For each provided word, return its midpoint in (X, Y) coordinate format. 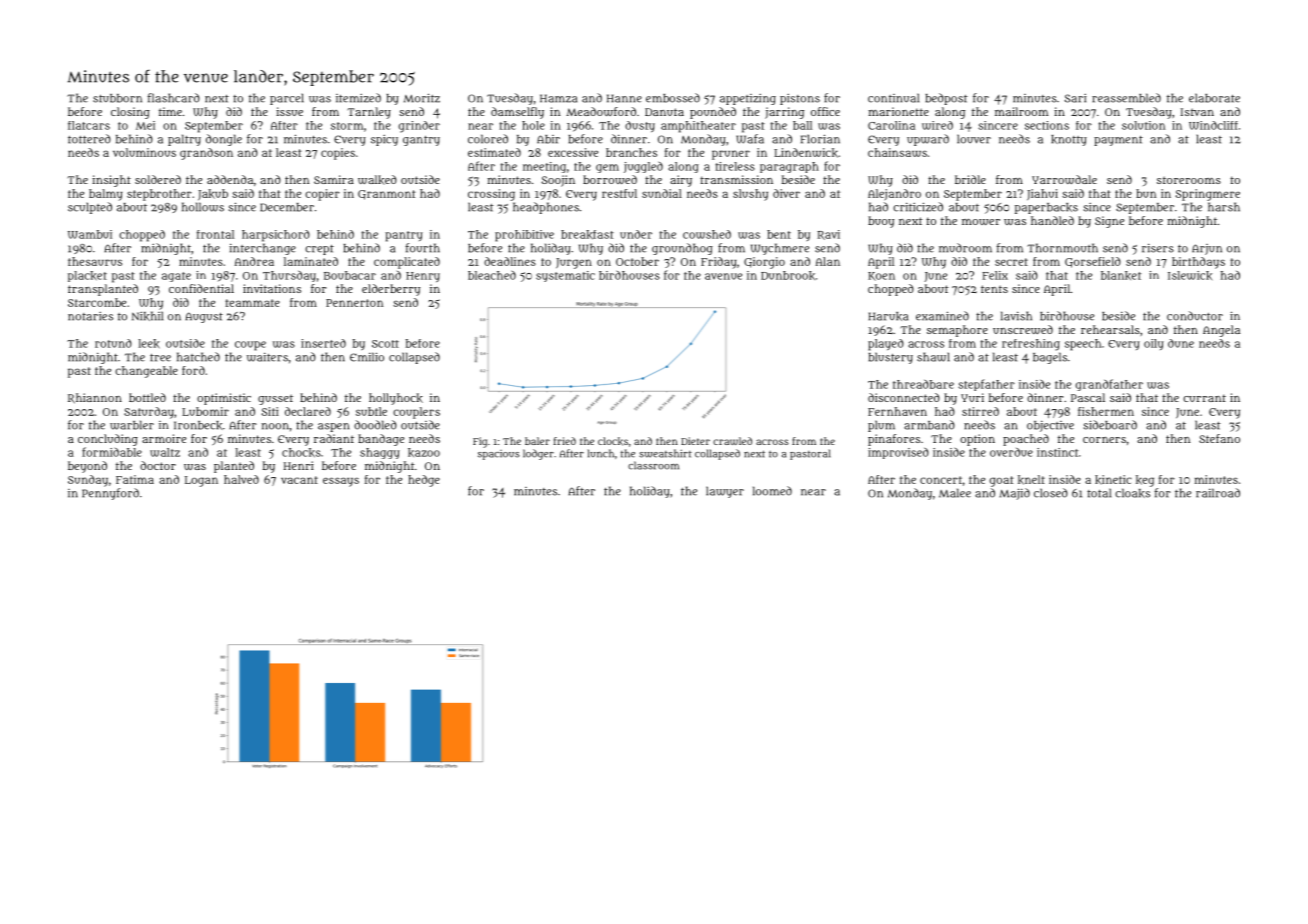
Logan (201, 481)
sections (1047, 125)
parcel (287, 99)
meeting (544, 167)
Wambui (90, 234)
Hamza (558, 98)
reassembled (1126, 98)
